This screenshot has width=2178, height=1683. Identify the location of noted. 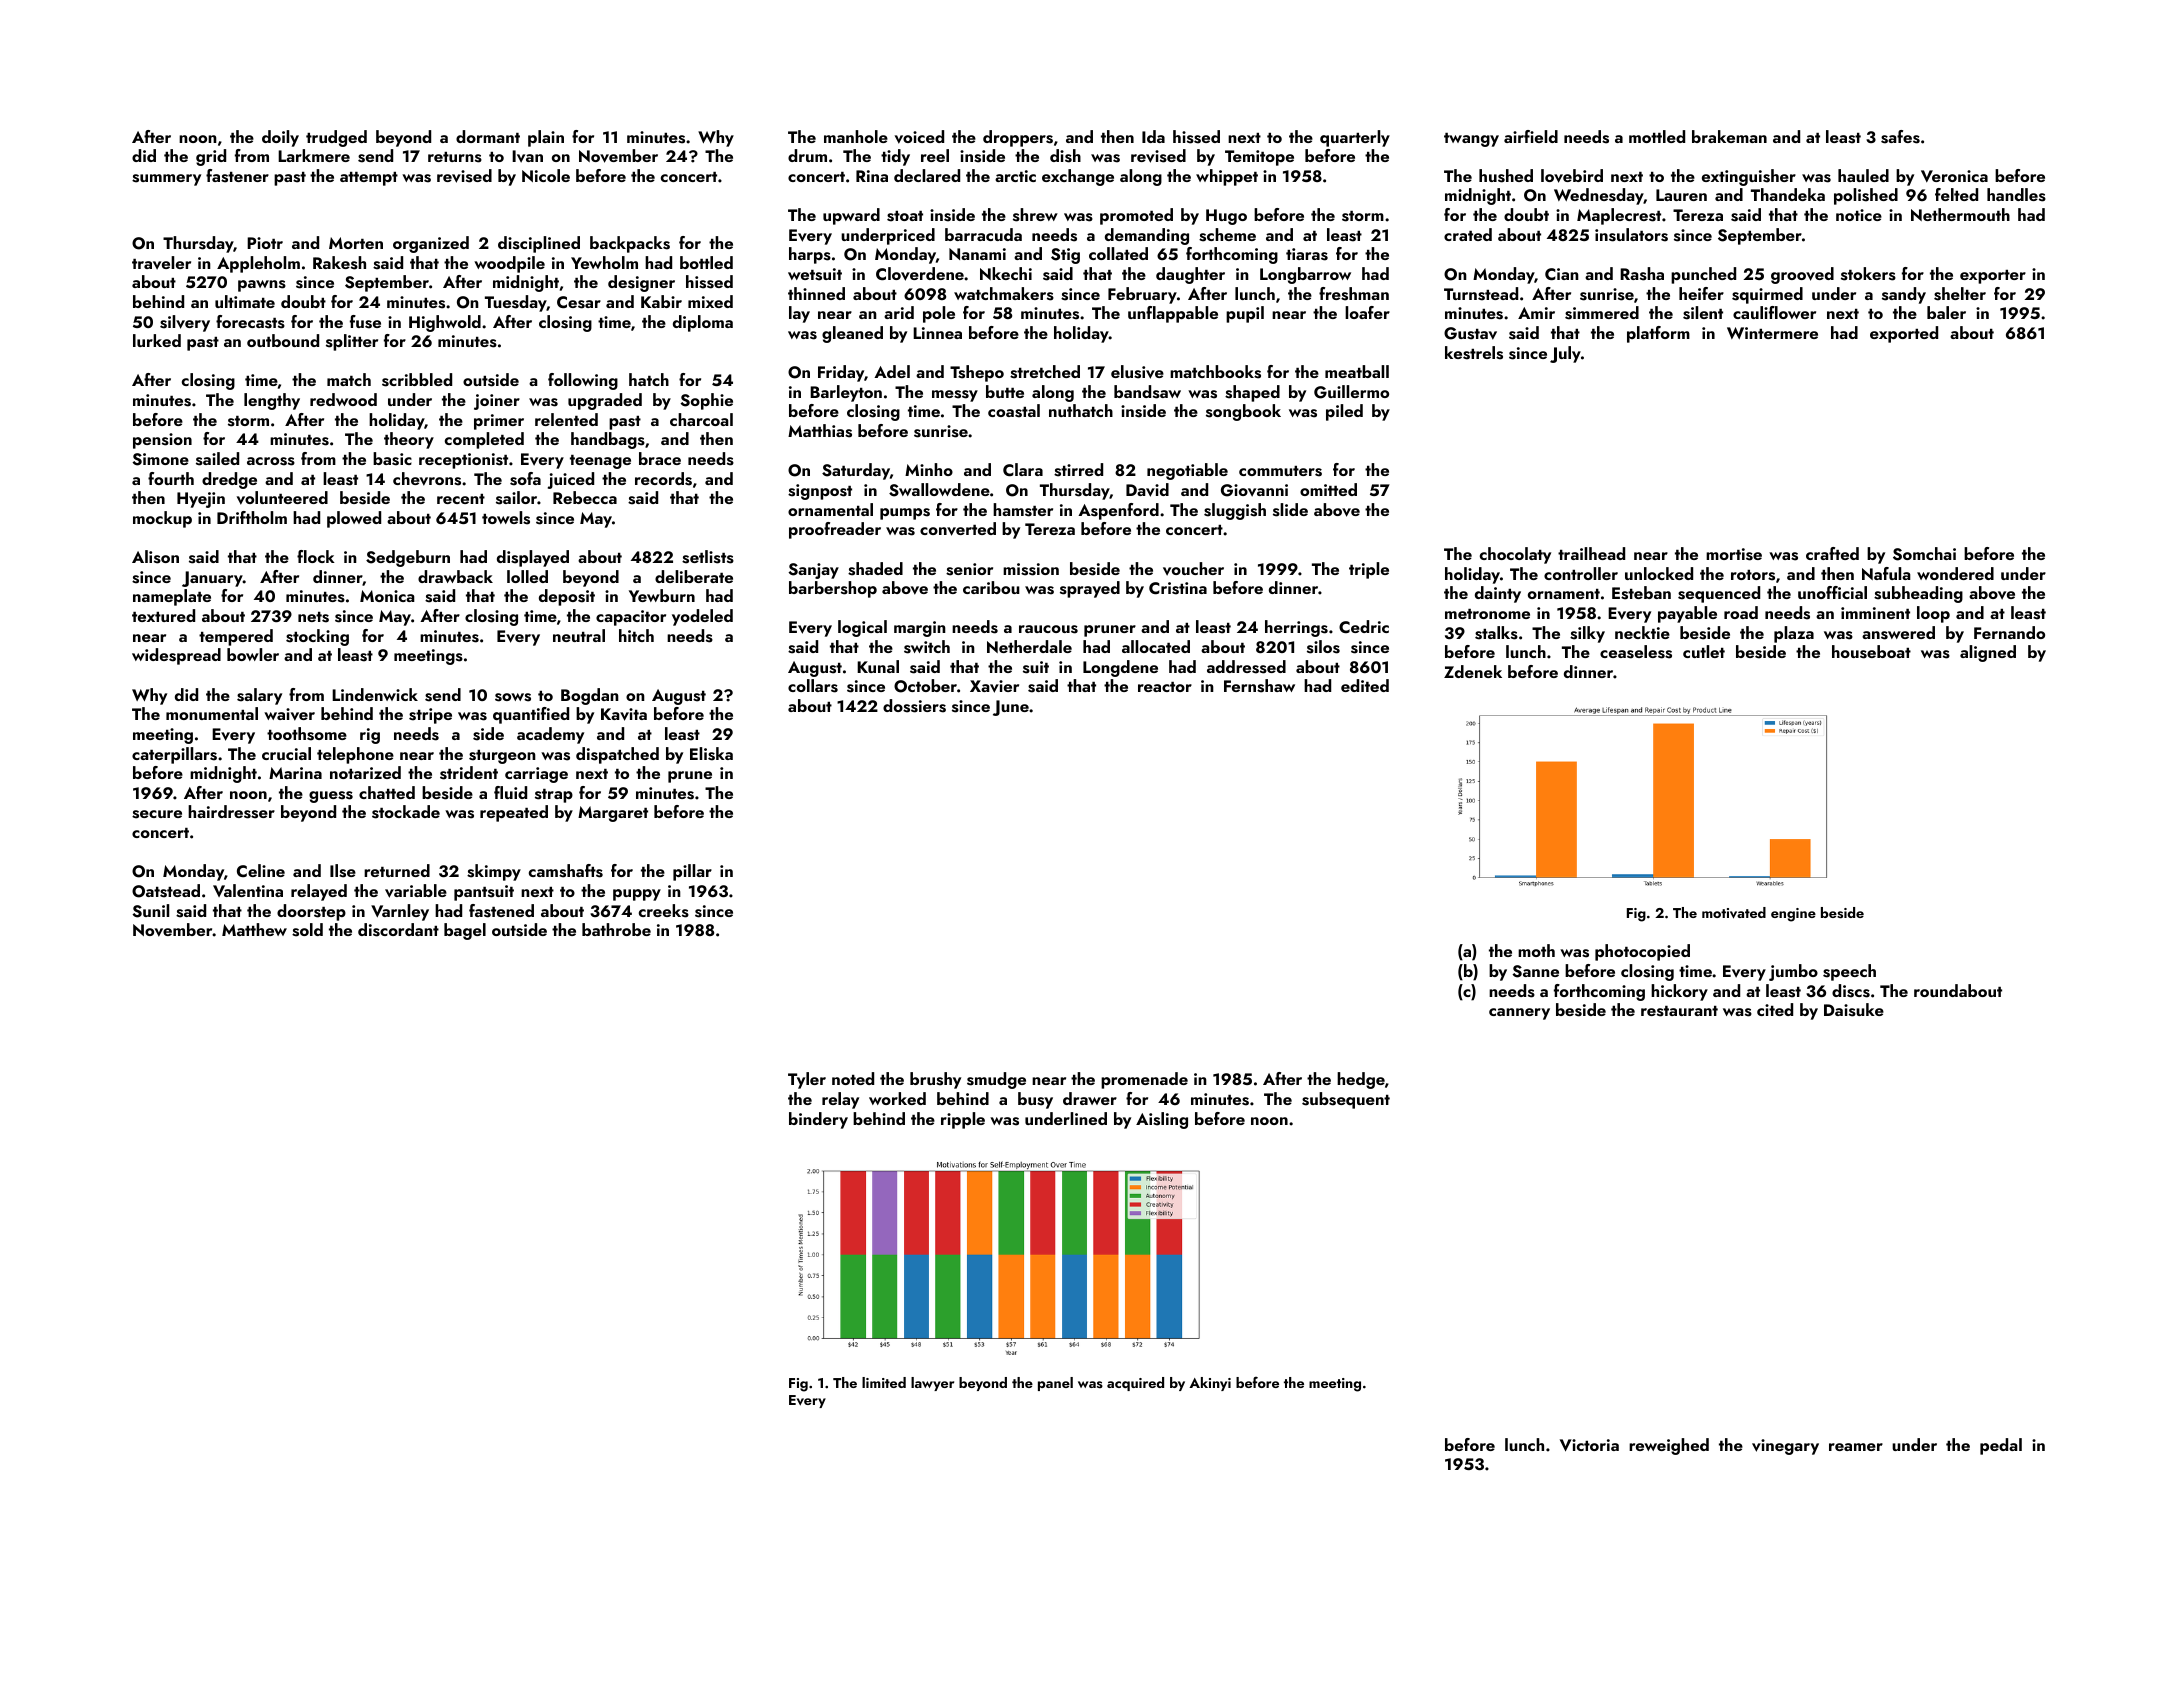
(853, 1078).
